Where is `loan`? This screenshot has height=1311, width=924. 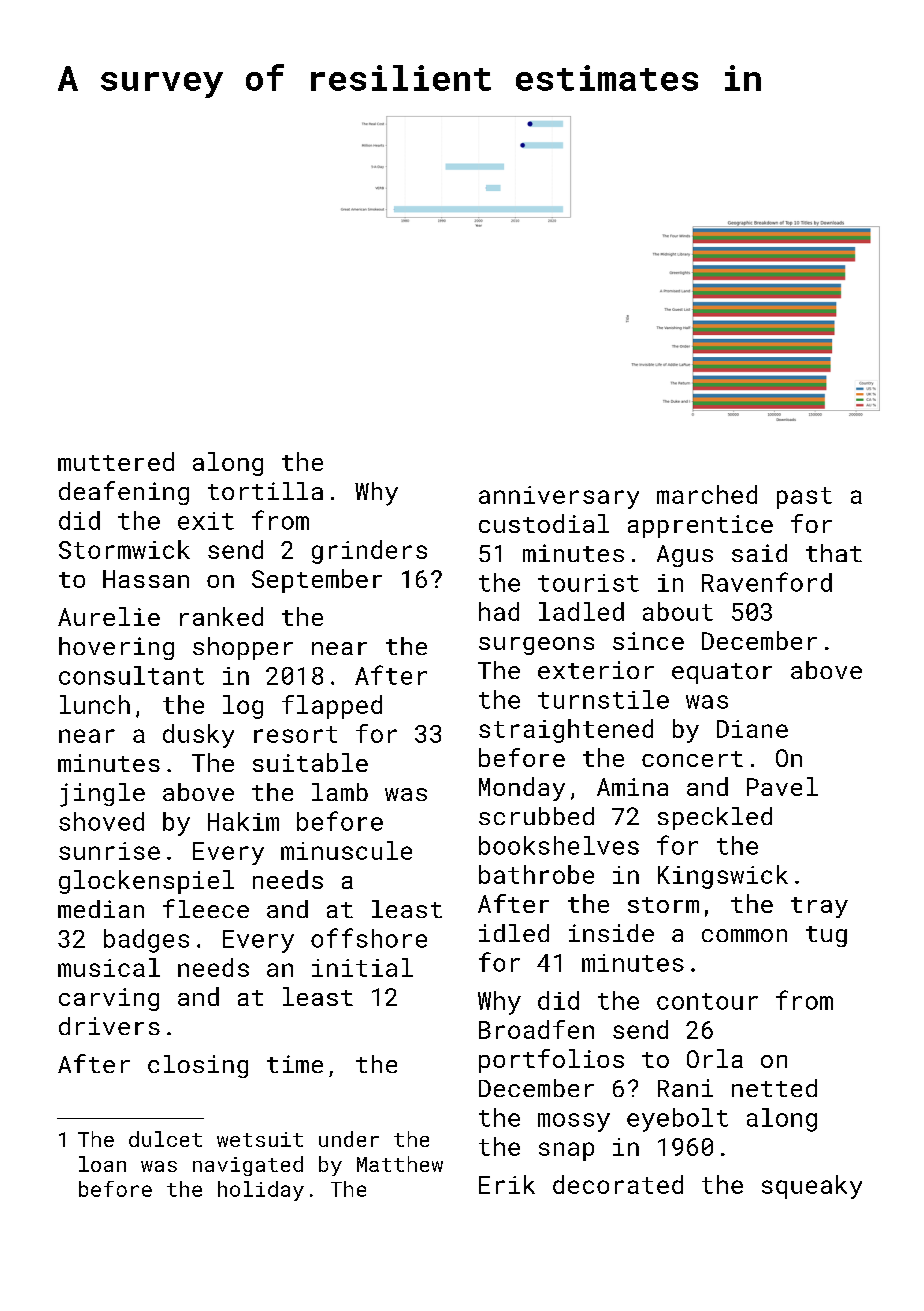 loan is located at coordinates (102, 1164).
